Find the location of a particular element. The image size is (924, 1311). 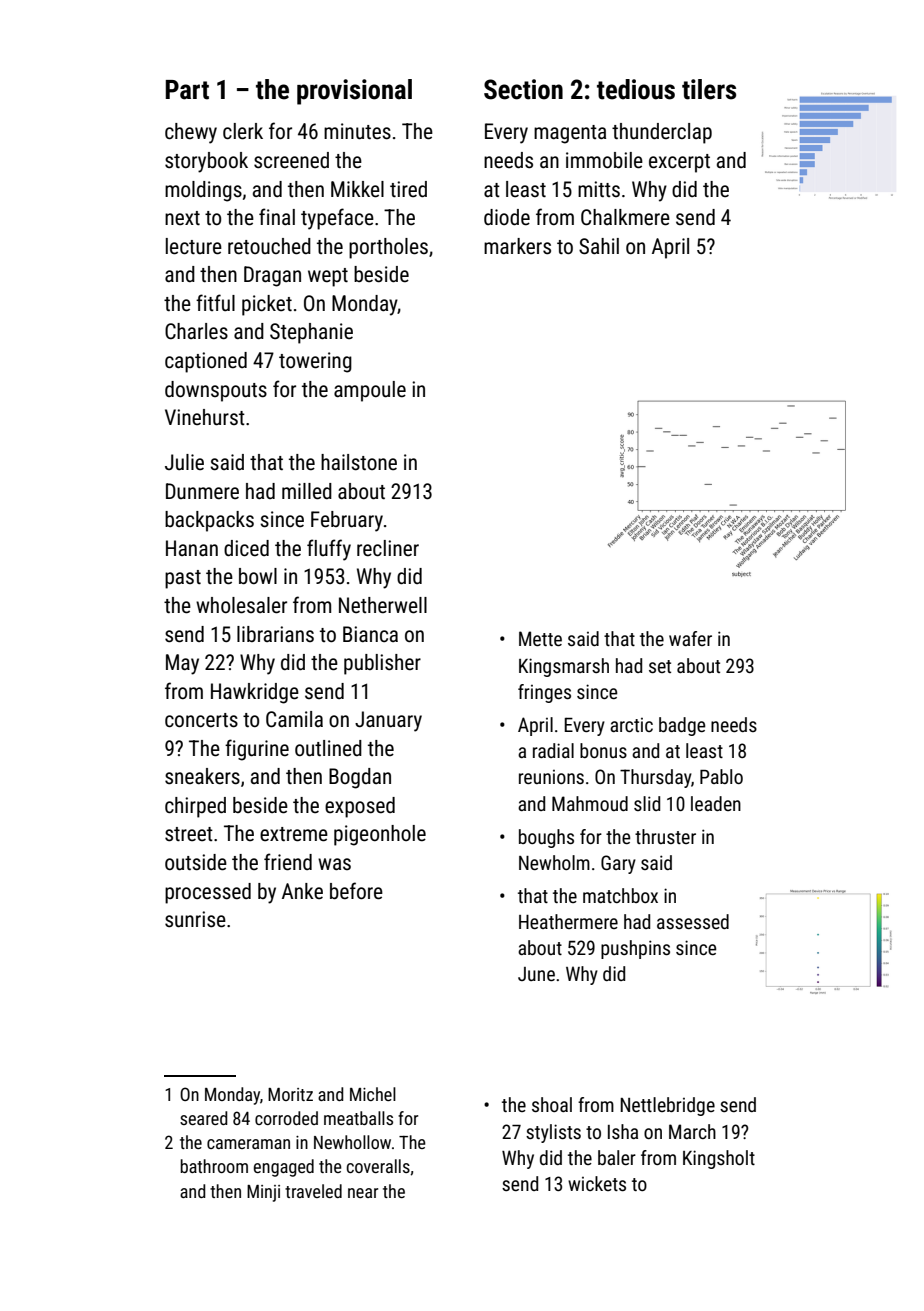

hailstone is located at coordinates (359, 462).
